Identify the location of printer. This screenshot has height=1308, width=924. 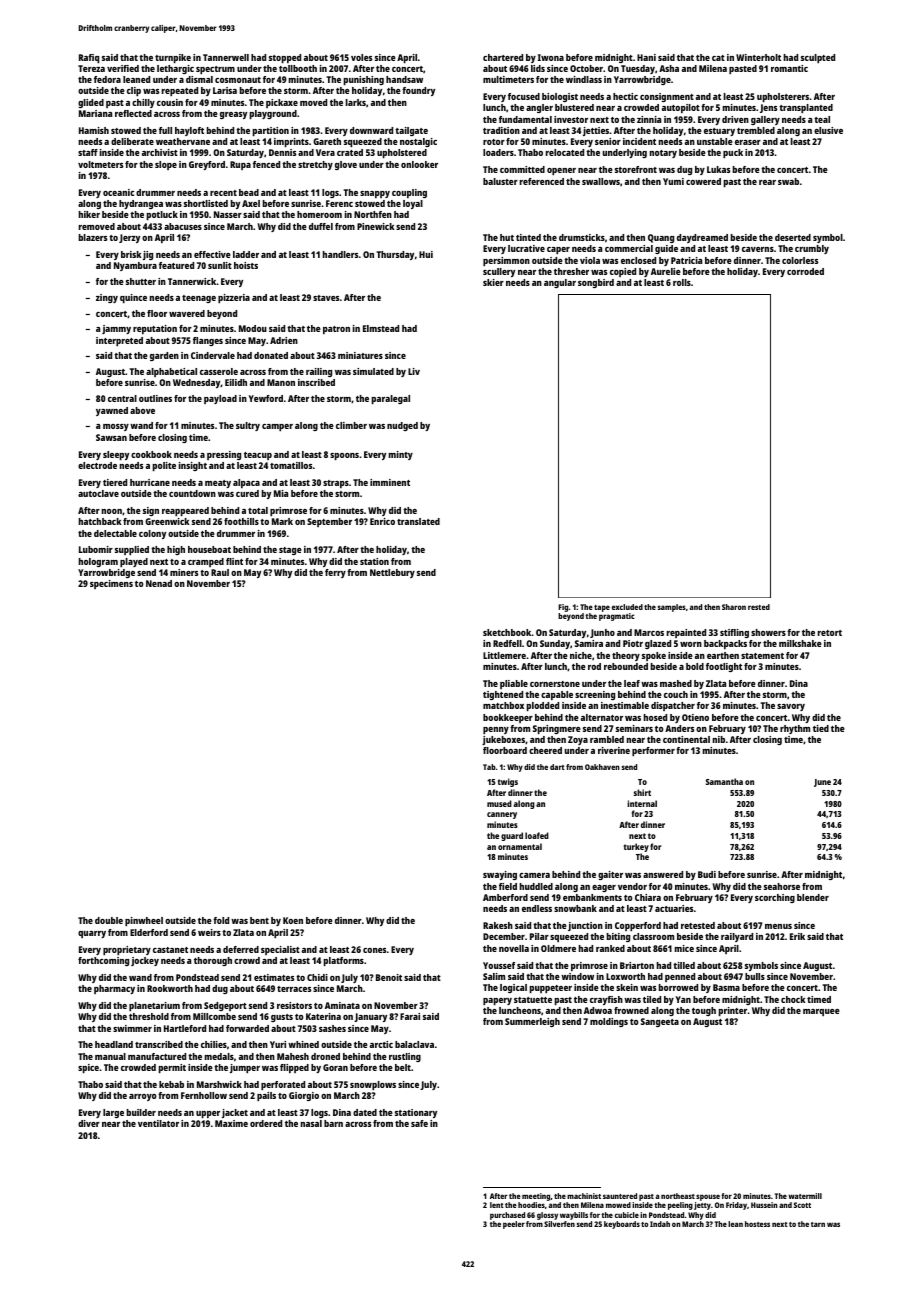
(733, 1011).
